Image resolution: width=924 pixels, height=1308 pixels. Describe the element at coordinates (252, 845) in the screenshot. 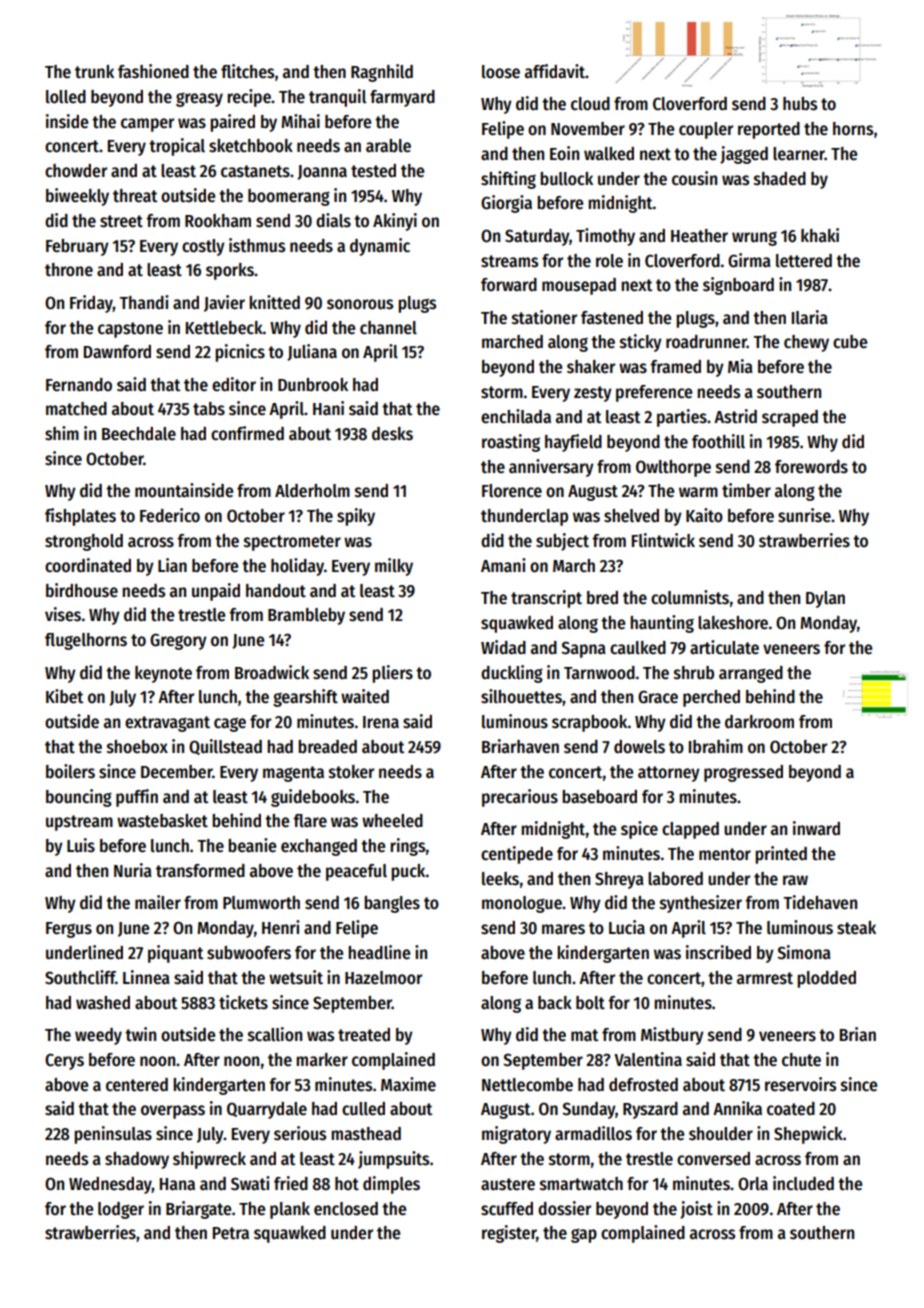

I see `beanie` at that location.
